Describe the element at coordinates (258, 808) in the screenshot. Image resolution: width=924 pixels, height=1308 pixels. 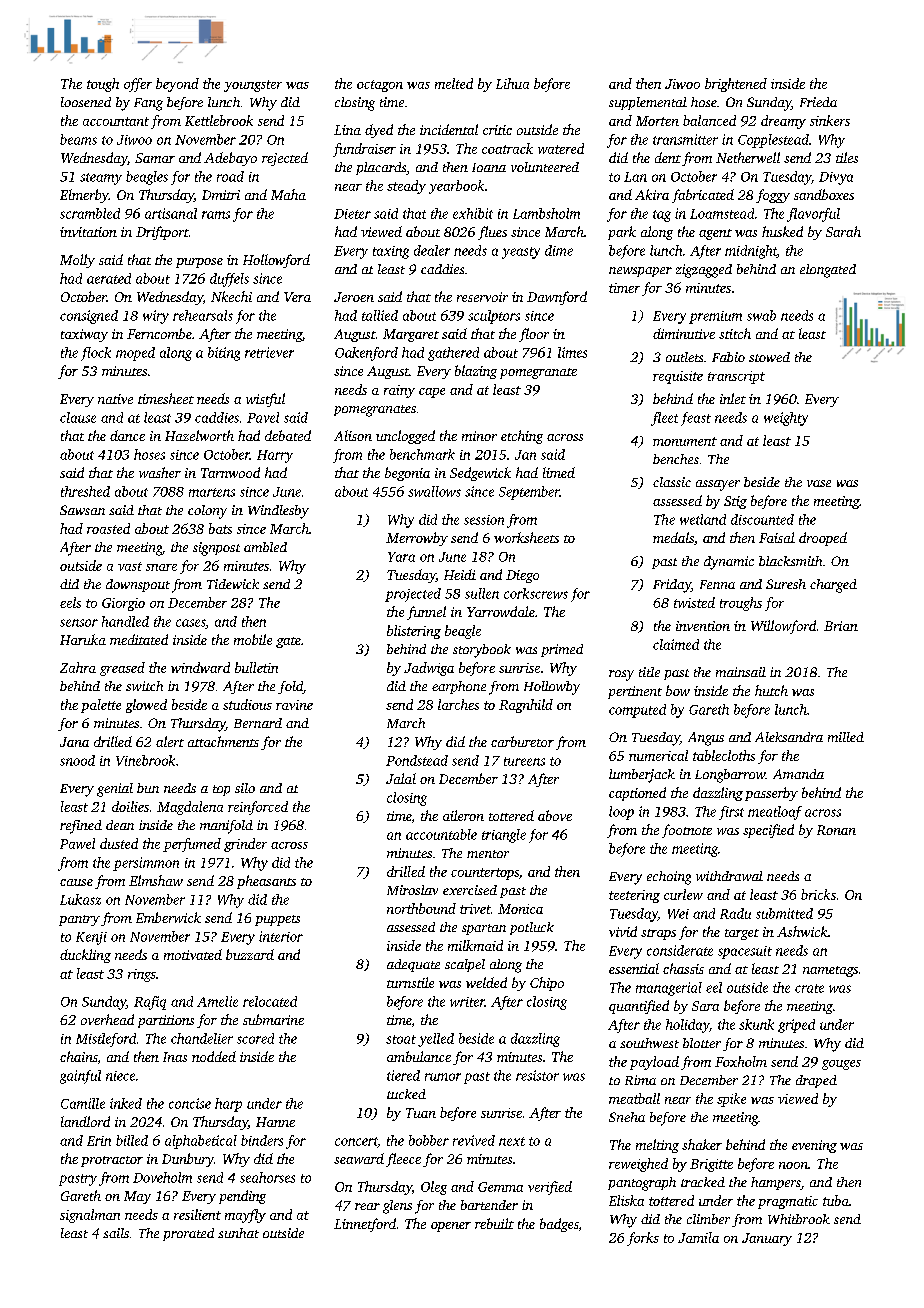
I see `reinforced` at that location.
